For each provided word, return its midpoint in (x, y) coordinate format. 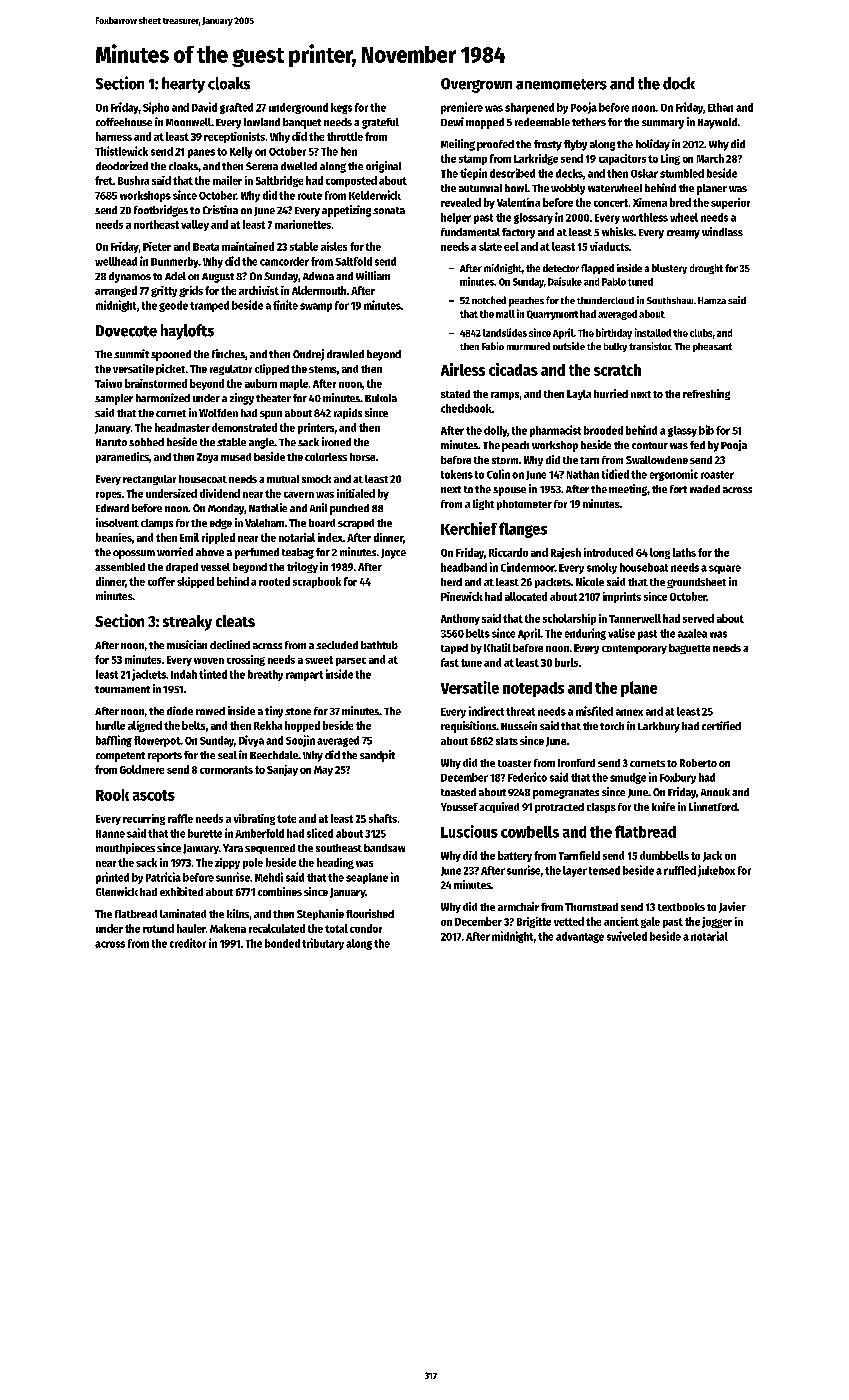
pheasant (712, 347)
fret (104, 180)
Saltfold (353, 261)
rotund (158, 928)
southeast (339, 848)
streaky (187, 623)
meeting (628, 490)
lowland (262, 122)
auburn (261, 383)
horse (362, 457)
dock (679, 83)
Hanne (110, 834)
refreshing (706, 394)
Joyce (393, 554)
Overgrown (476, 85)
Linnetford (713, 806)
